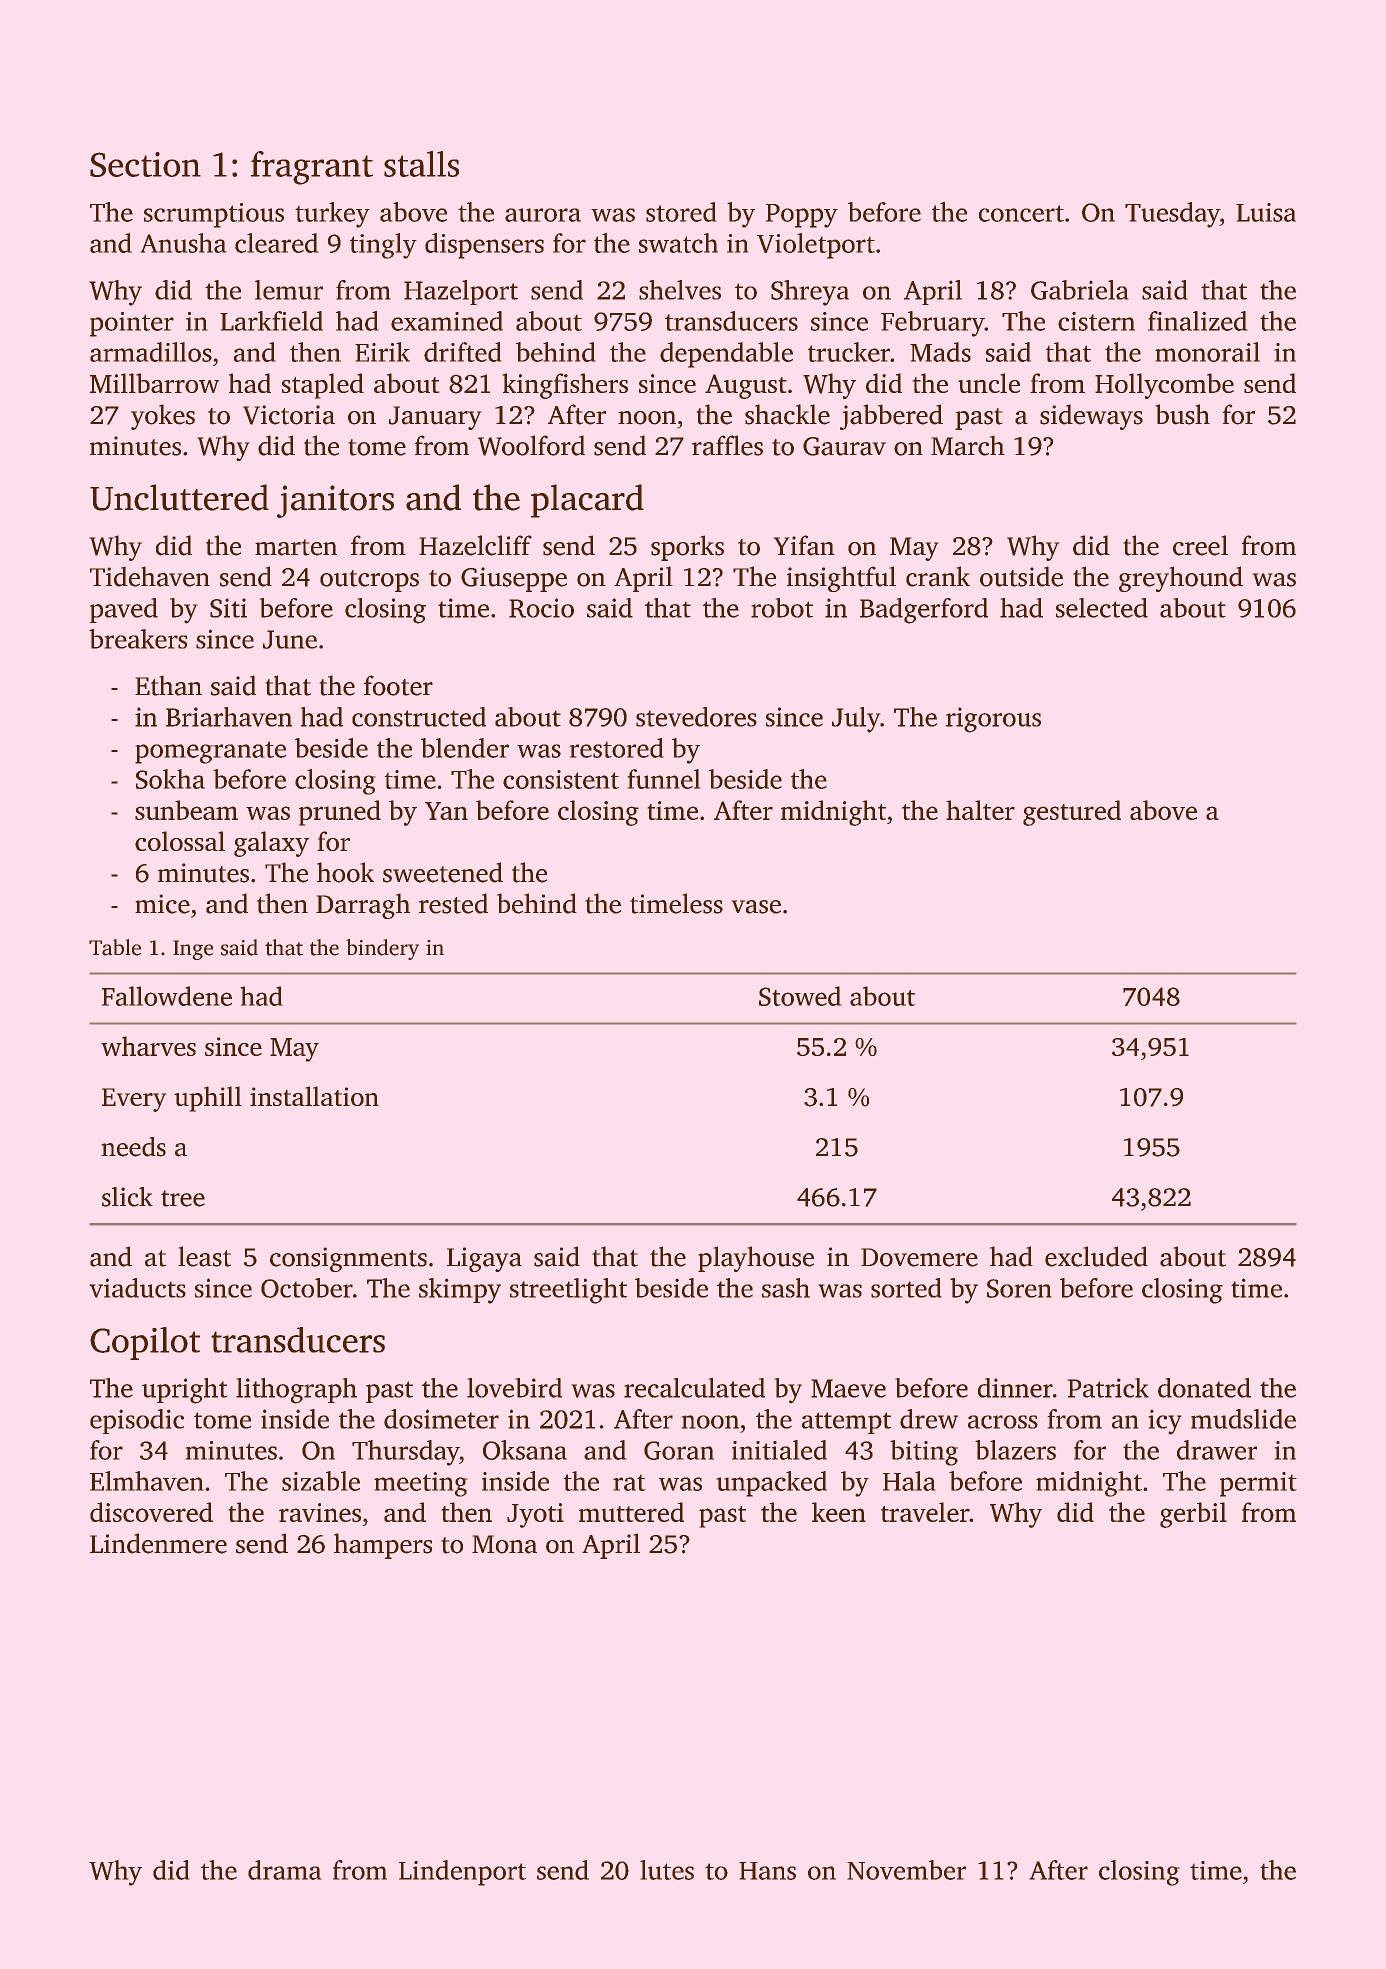  Describe the element at coordinates (678, 243) in the document. I see `swatch` at that location.
